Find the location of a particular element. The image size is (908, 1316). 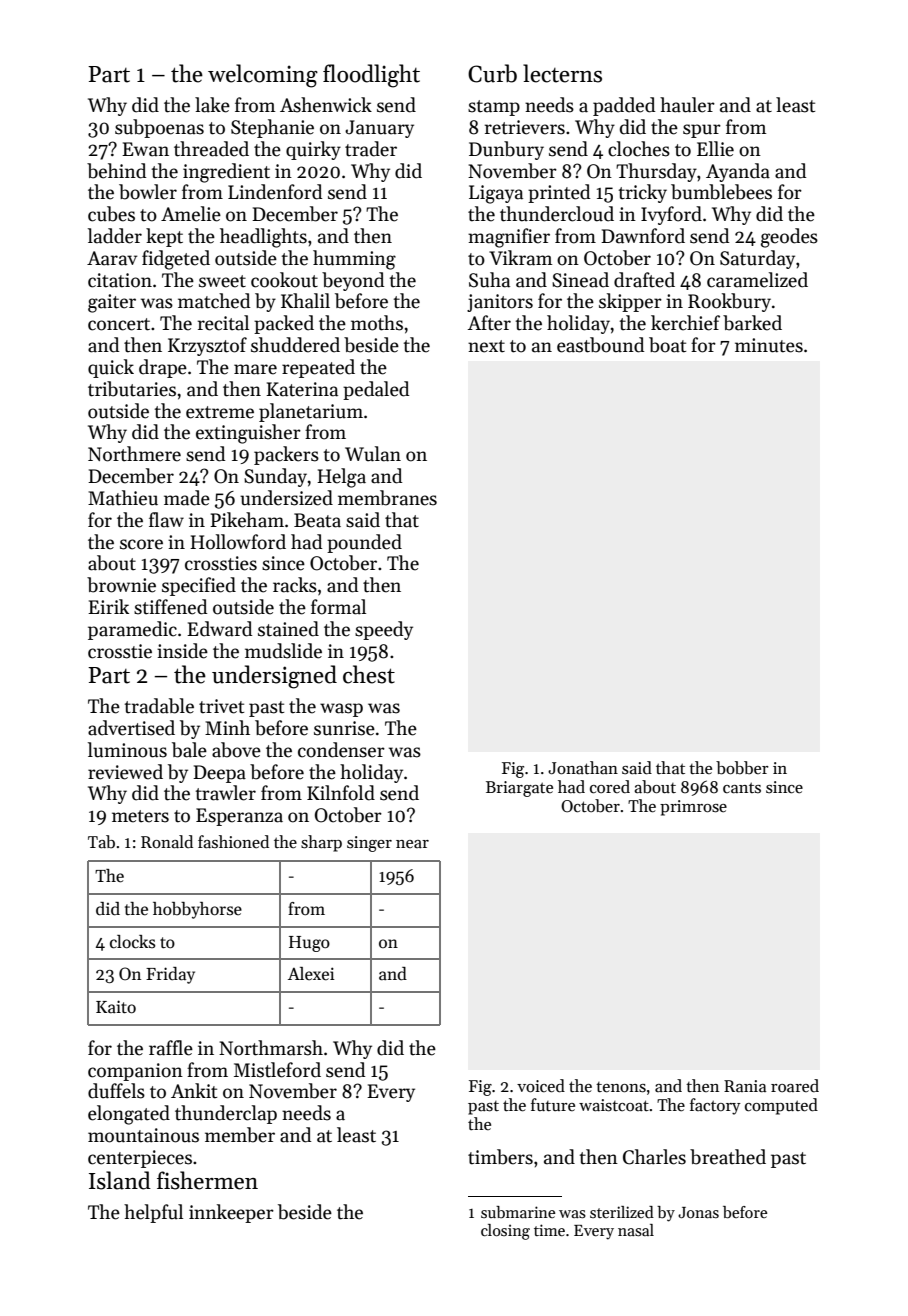

bowler is located at coordinates (148, 192).
